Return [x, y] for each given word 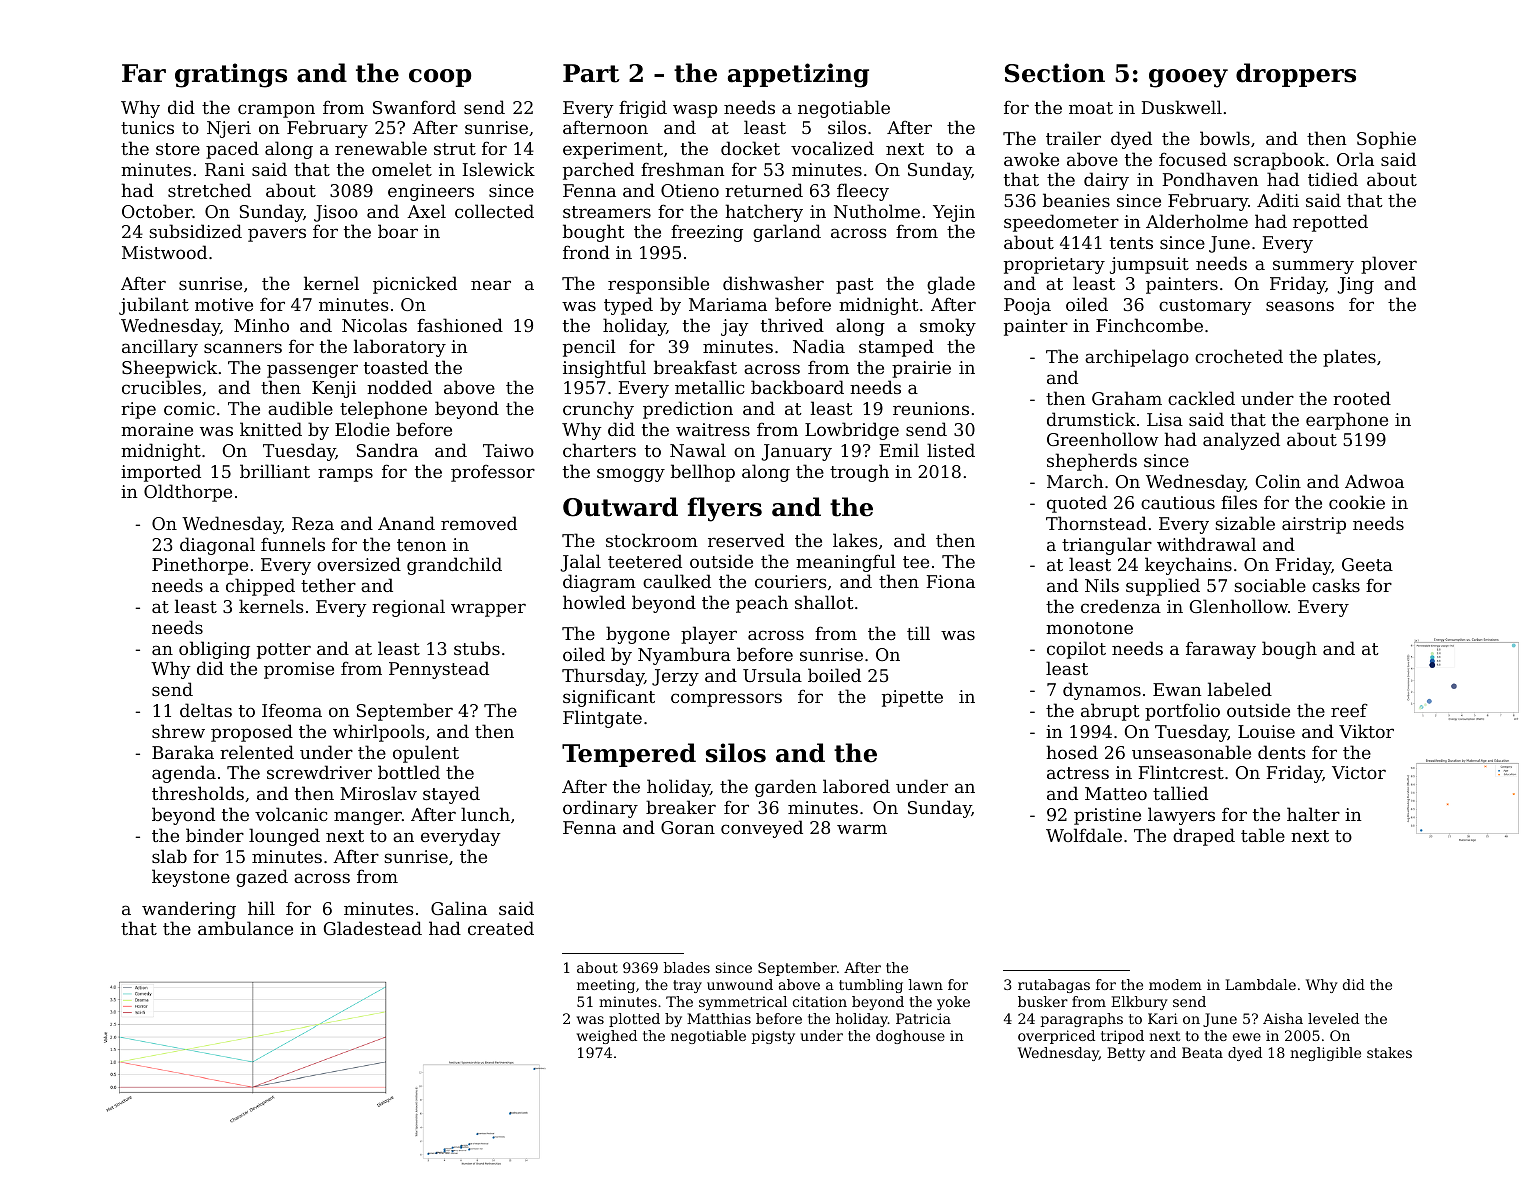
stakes [1389, 1052]
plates [1349, 358]
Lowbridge [852, 431]
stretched [209, 190]
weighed [607, 1037]
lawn [926, 984]
